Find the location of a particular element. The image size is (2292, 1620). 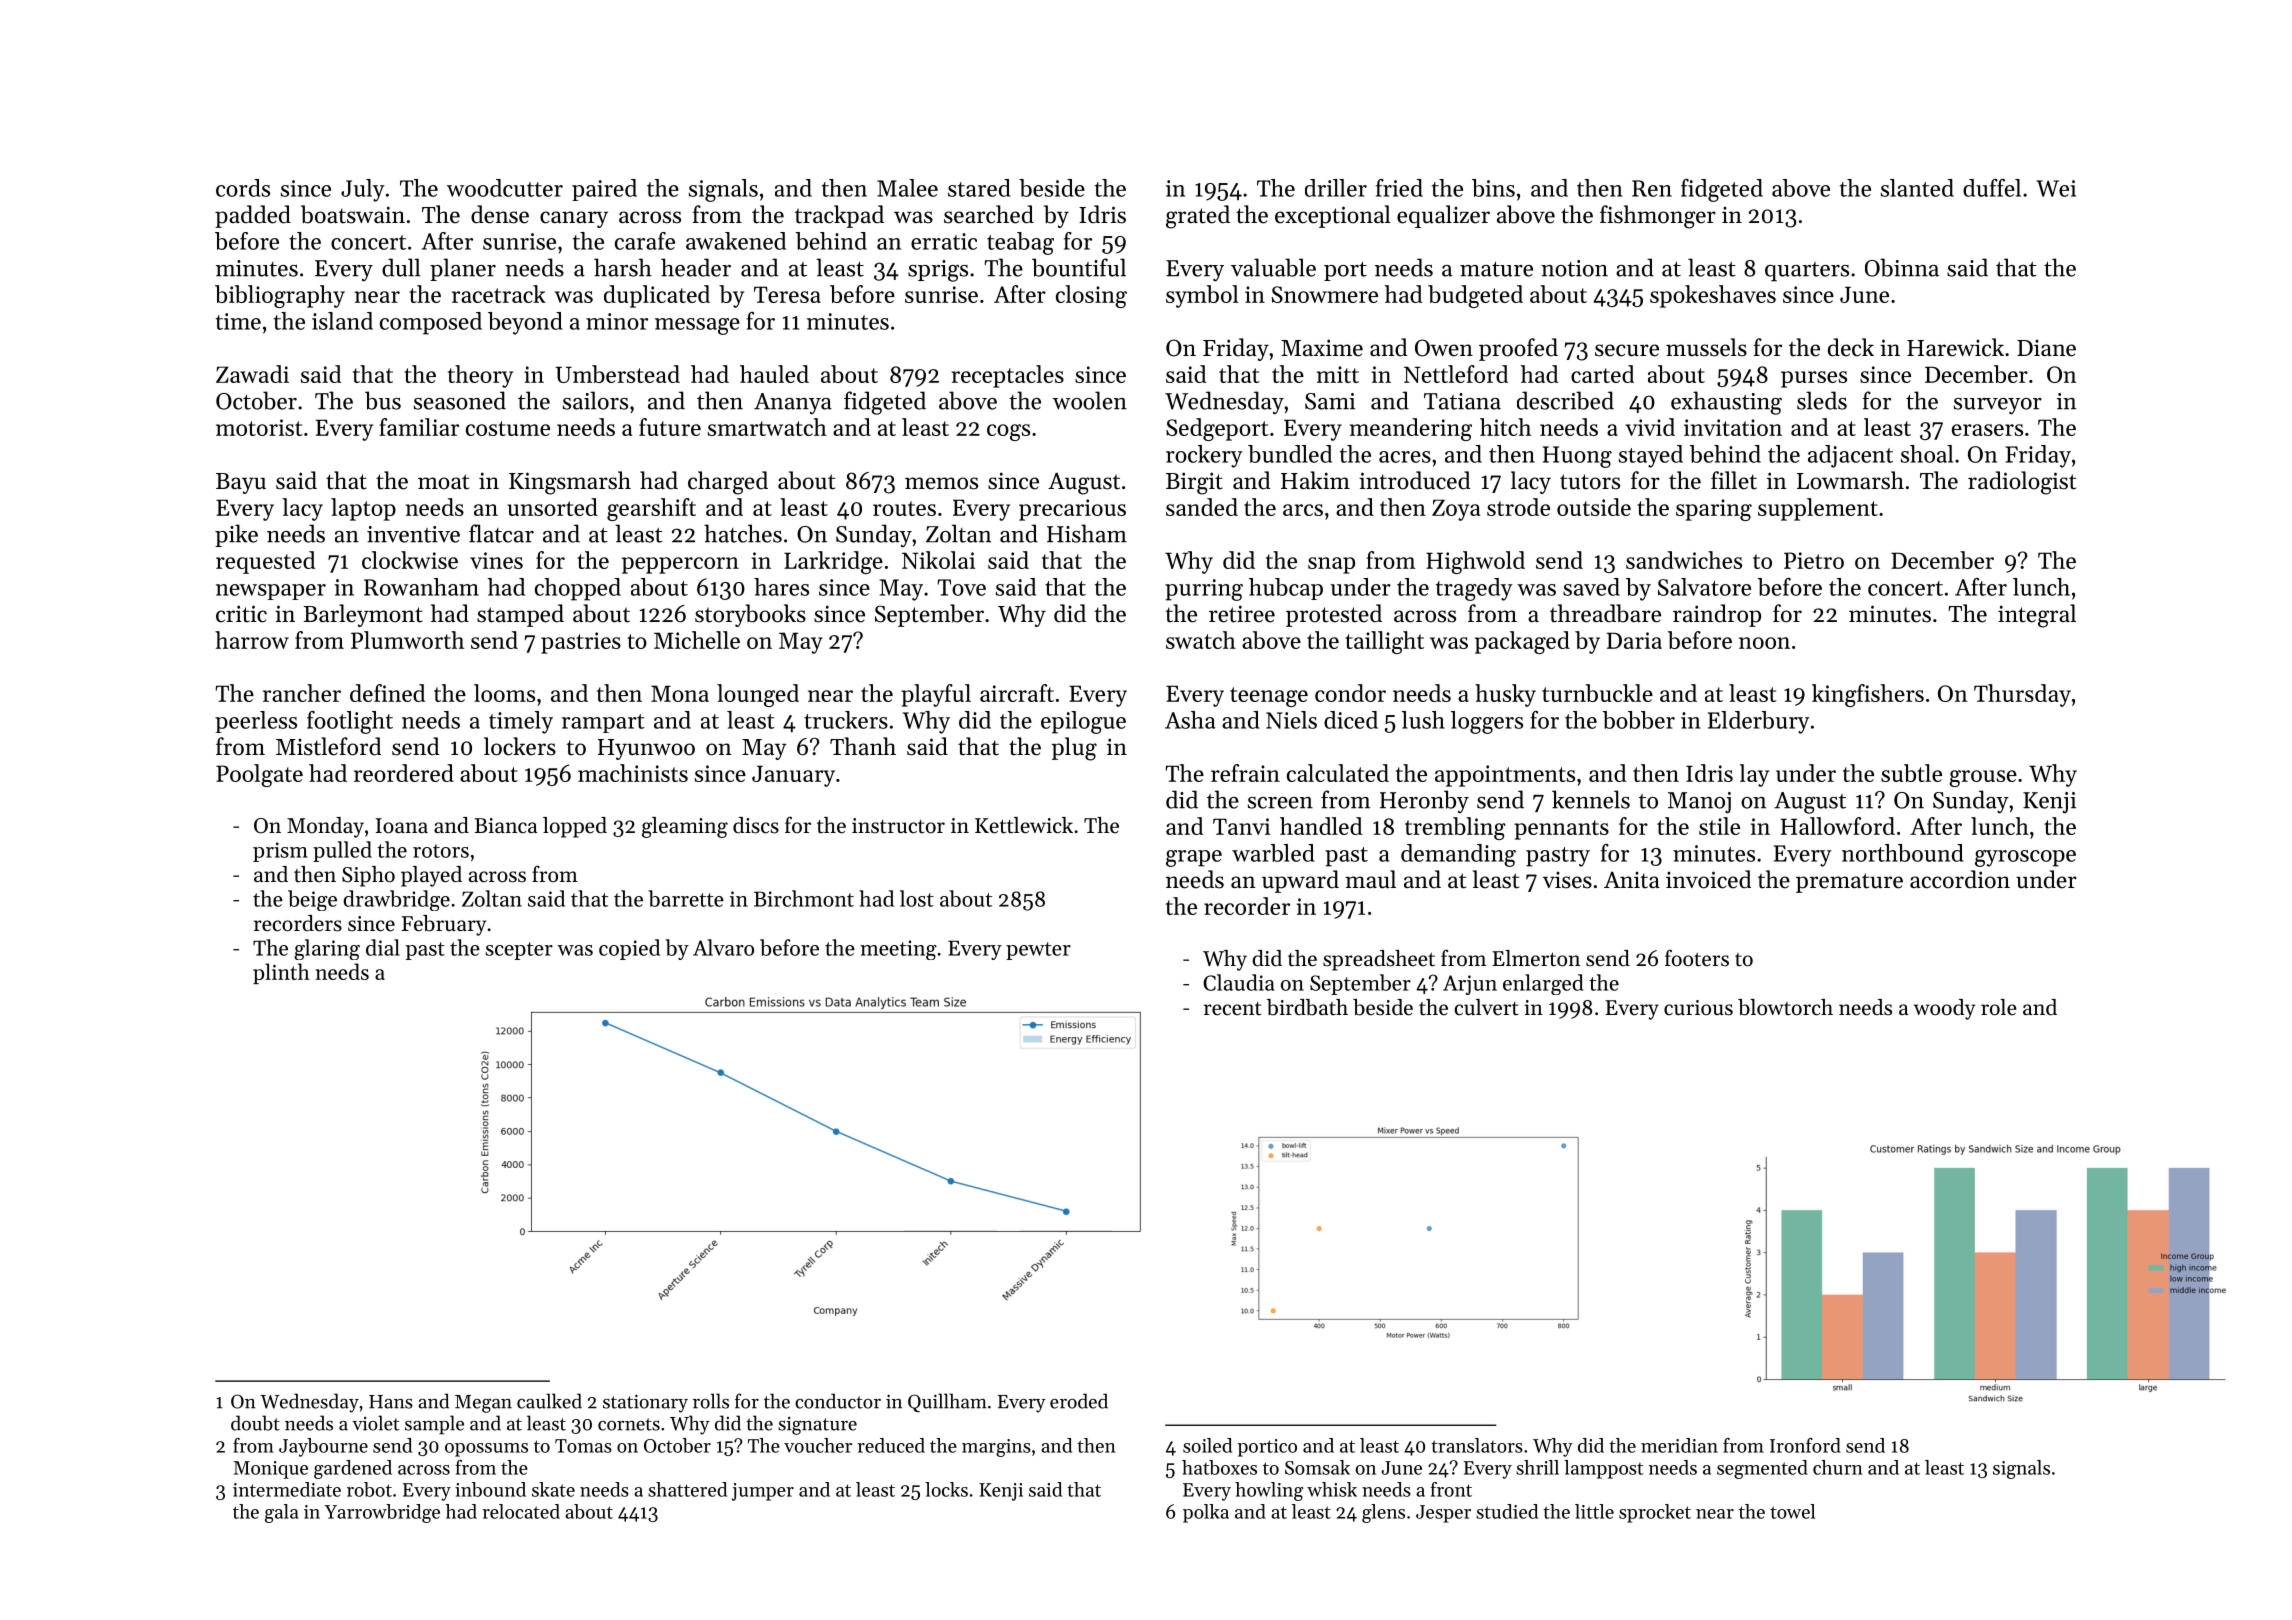

receptacles is located at coordinates (1007, 376).
